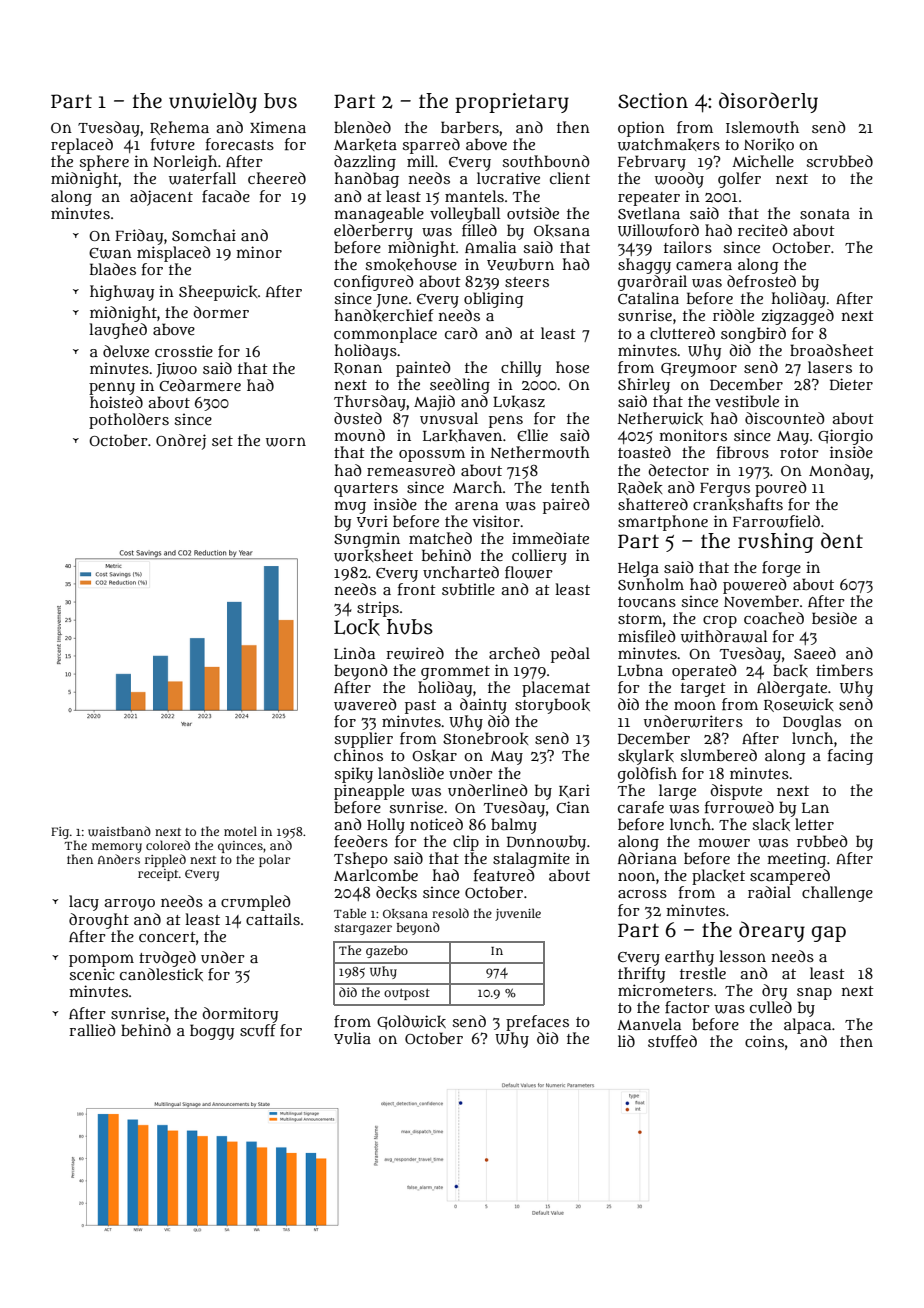 This page has height=1308, width=924. What do you see at coordinates (415, 653) in the page?
I see `rewired` at bounding box center [415, 653].
